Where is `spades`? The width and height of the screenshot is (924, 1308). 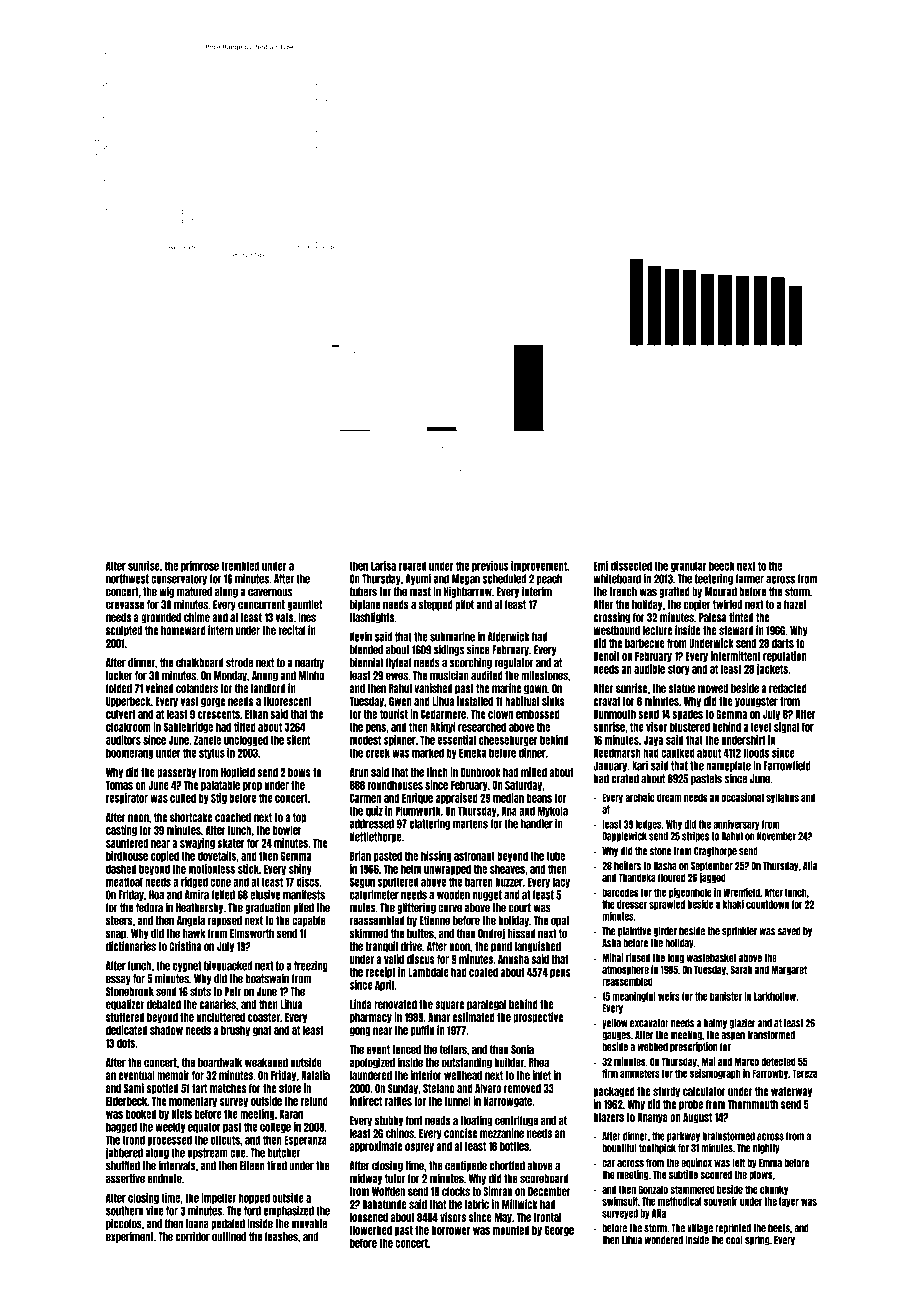
spades is located at coordinates (687, 715).
